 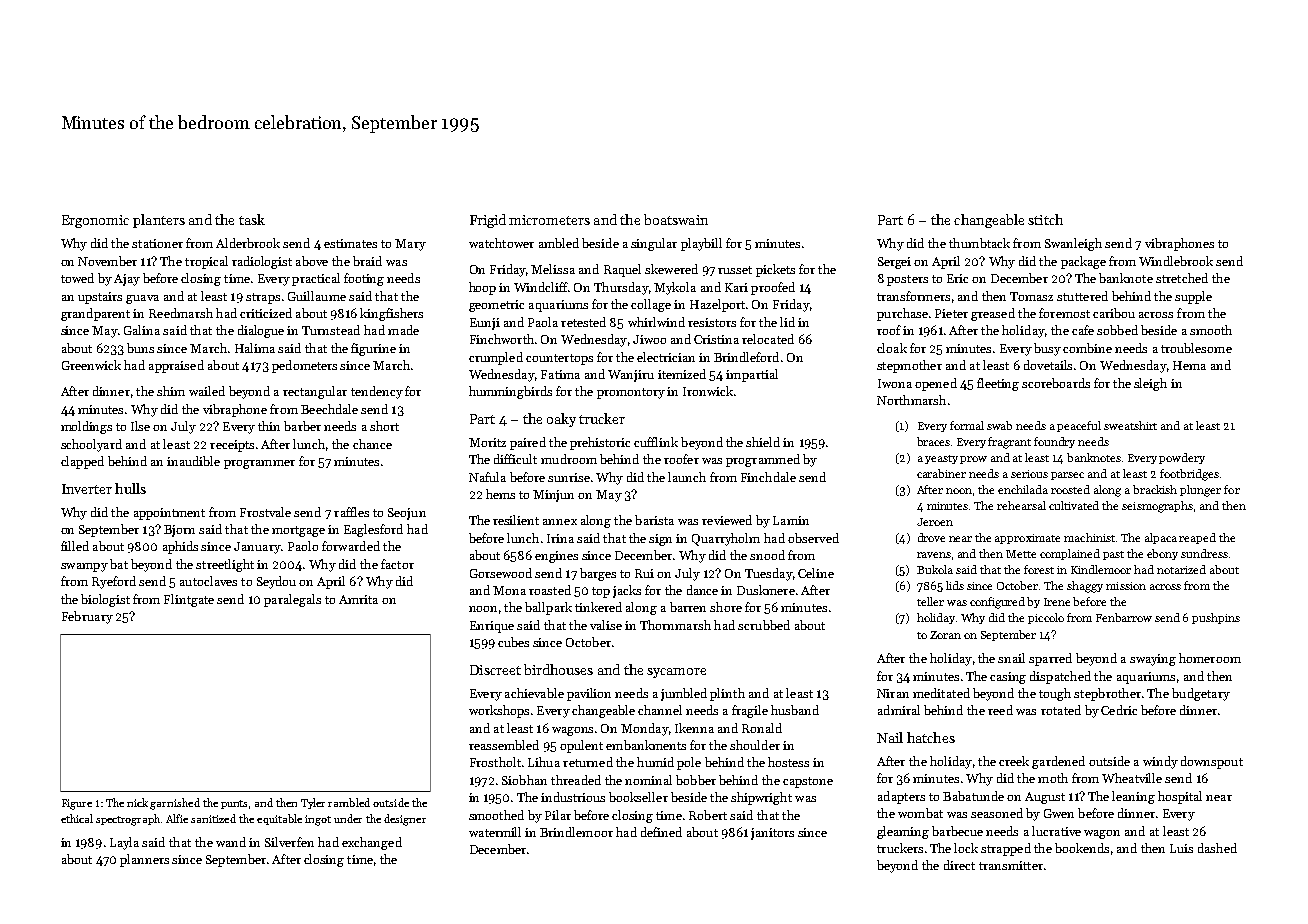 What do you see at coordinates (377, 392) in the screenshot?
I see `tendency` at bounding box center [377, 392].
